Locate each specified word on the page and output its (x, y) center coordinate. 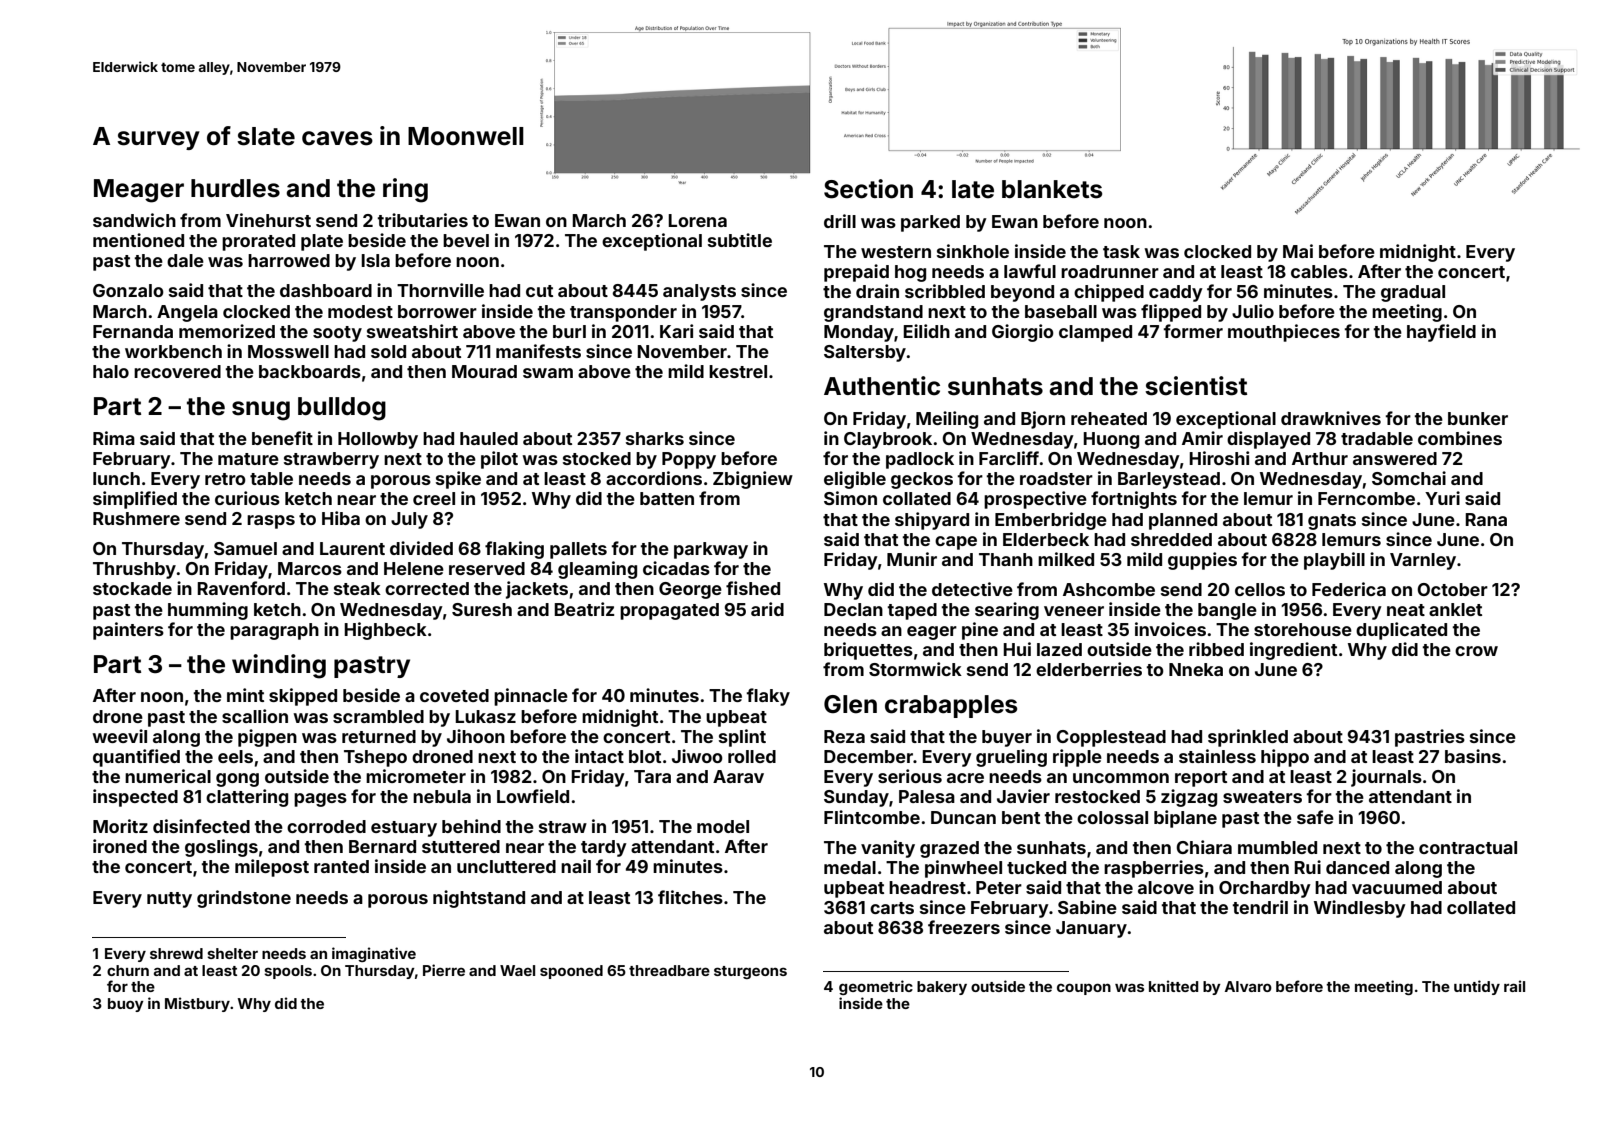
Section (868, 189)
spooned (571, 972)
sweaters (1262, 797)
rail (1514, 986)
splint (742, 738)
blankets (1052, 189)
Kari (676, 331)
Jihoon (476, 736)
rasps (271, 522)
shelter (232, 953)
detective (972, 589)
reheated (1109, 418)
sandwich (134, 220)
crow (1476, 651)
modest (360, 311)
